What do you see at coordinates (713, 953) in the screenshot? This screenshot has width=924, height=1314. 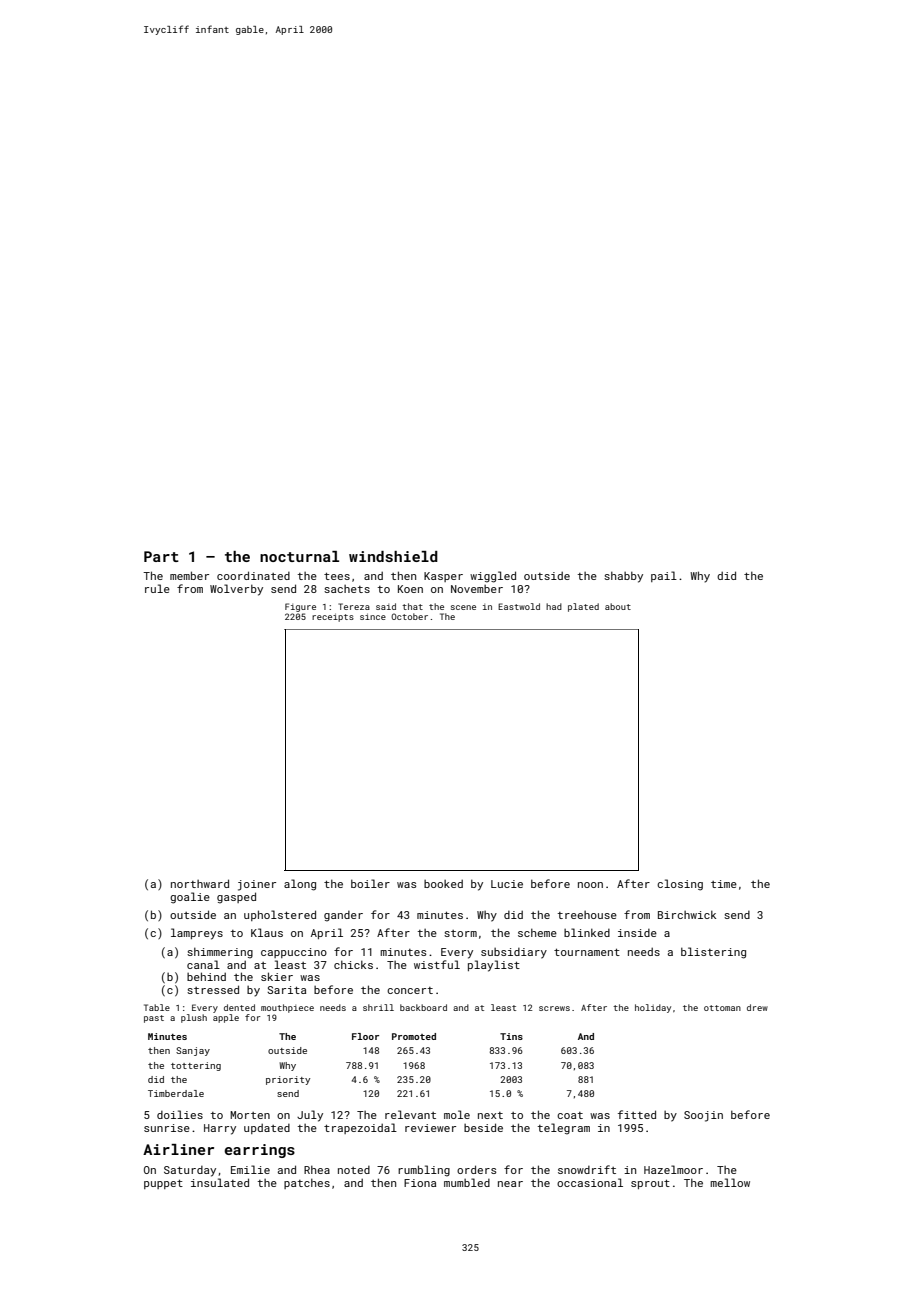 I see `blistering` at bounding box center [713, 953].
